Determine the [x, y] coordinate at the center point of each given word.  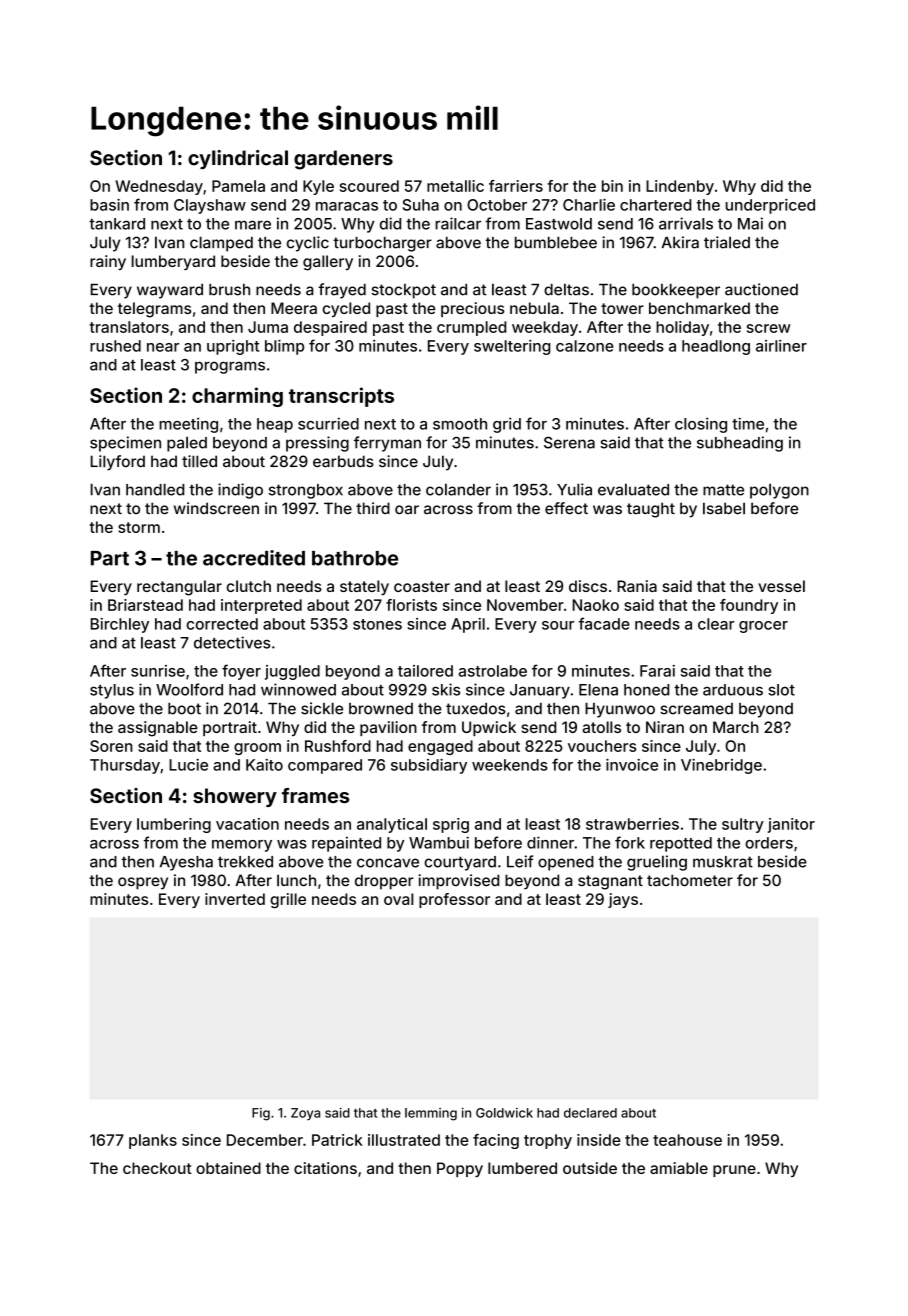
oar [407, 510]
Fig [261, 1114]
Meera [294, 308]
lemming [431, 1114]
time [748, 423]
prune [734, 1171]
